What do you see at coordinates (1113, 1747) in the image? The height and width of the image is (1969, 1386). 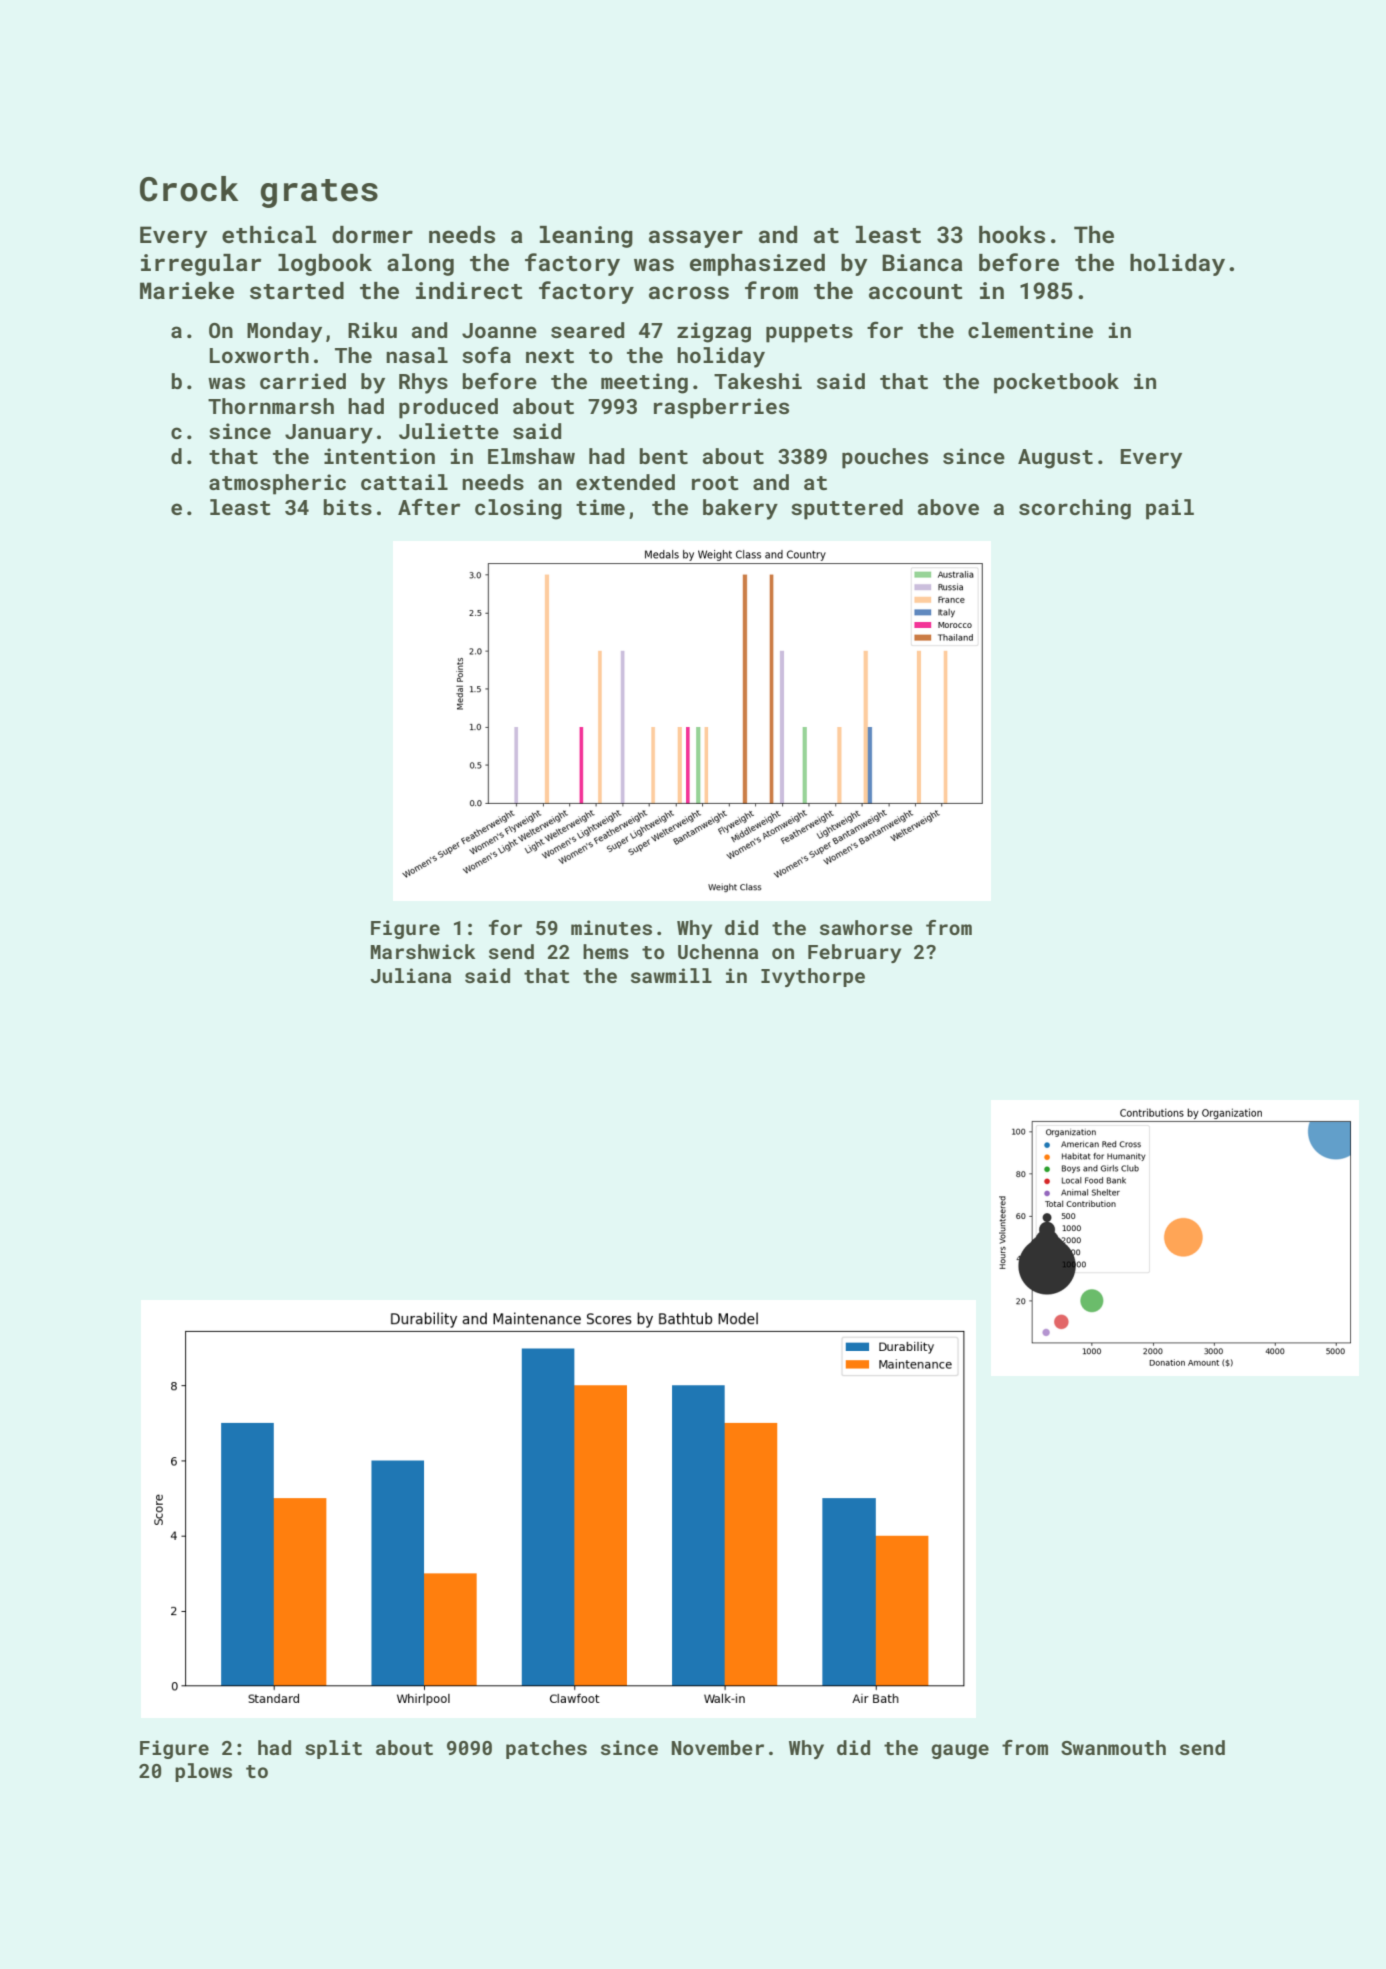 I see `Swanmouth` at bounding box center [1113, 1747].
